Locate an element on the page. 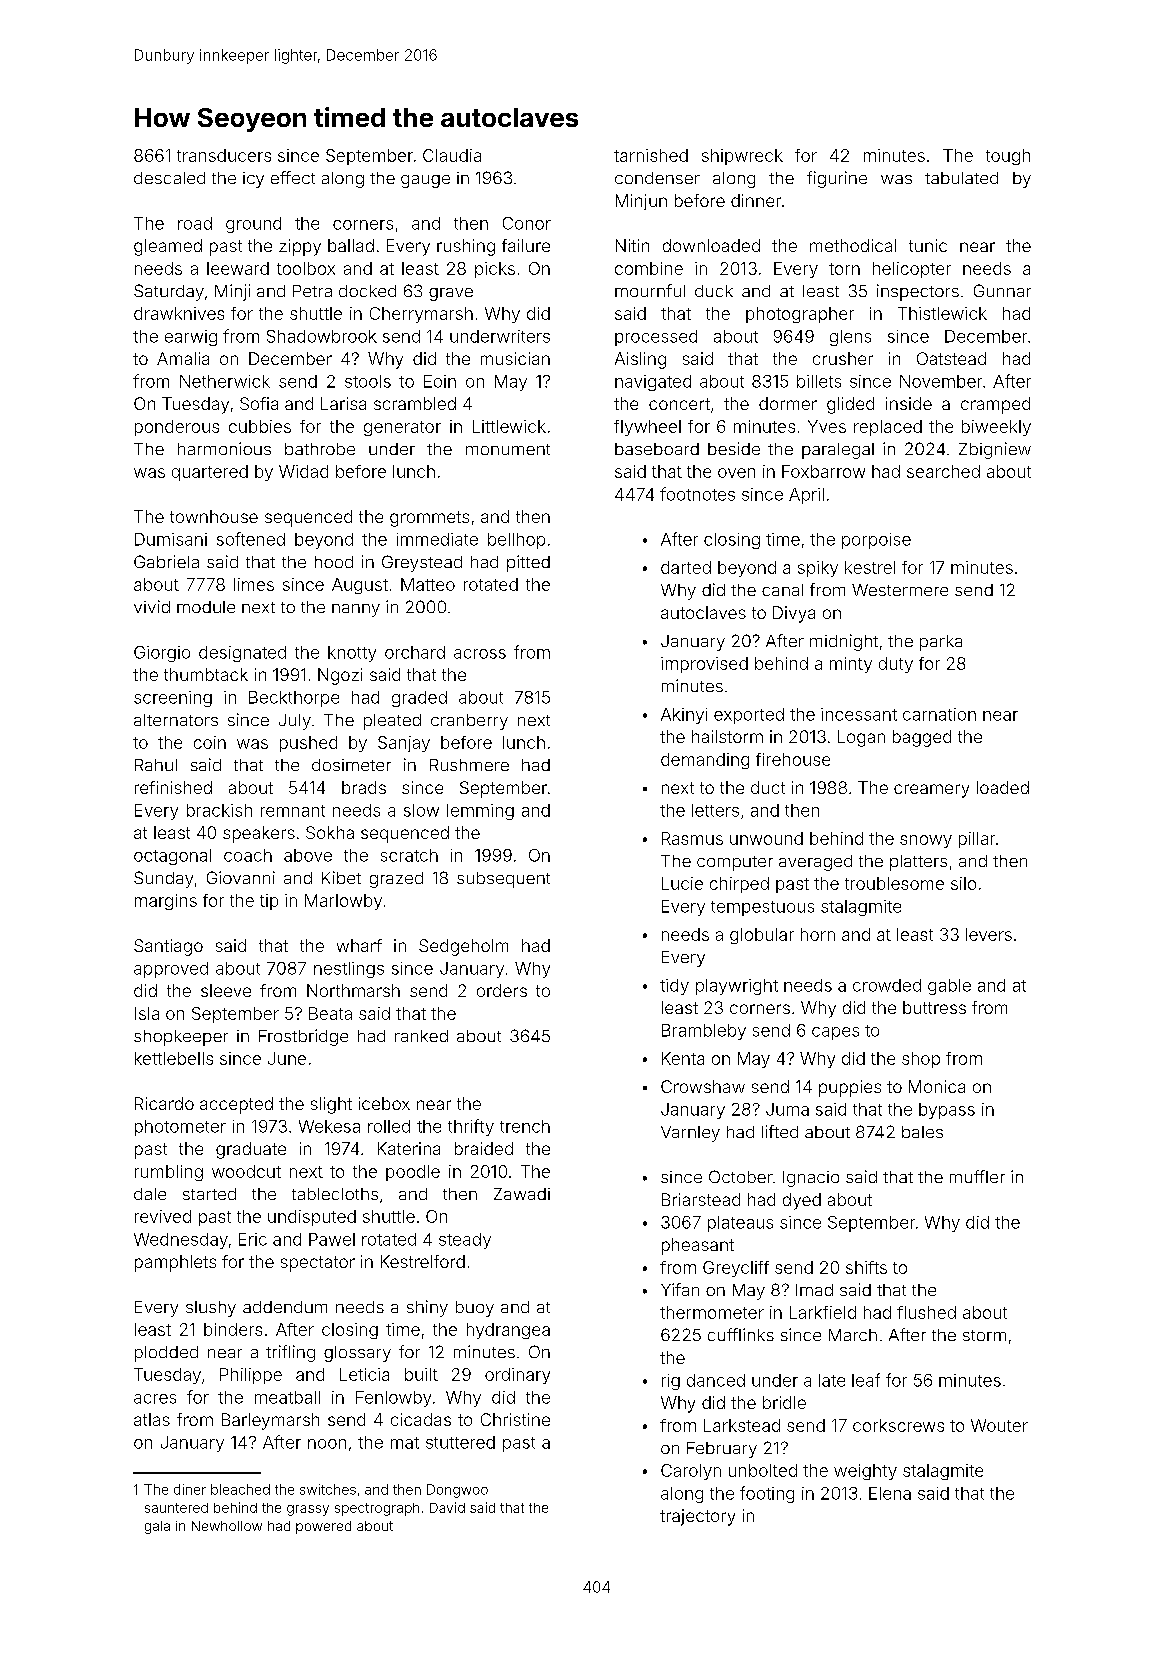 Image resolution: width=1165 pixels, height=1654 pixels. gable is located at coordinates (949, 987).
